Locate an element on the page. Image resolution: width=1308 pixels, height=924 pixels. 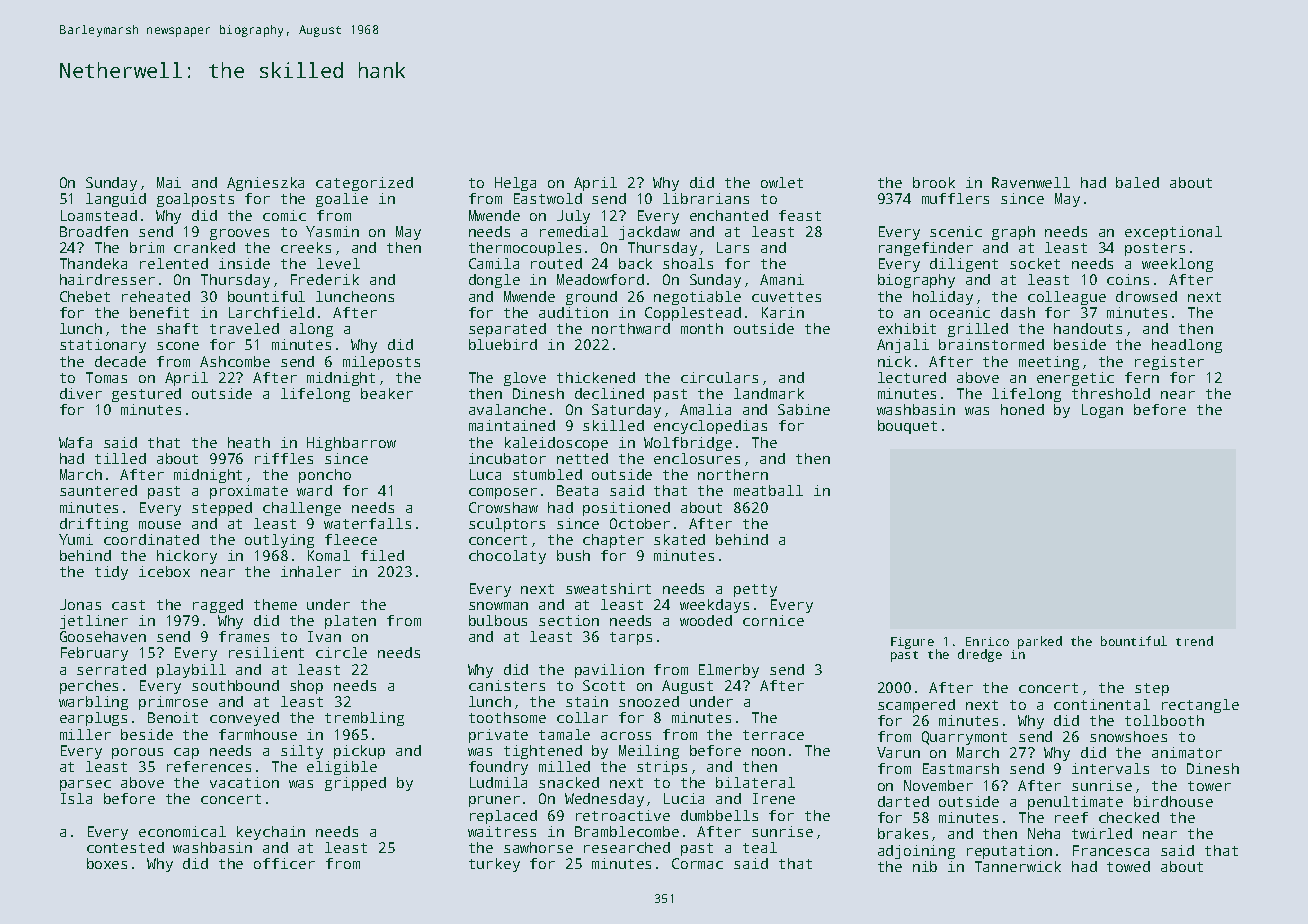
glove is located at coordinates (525, 379).
